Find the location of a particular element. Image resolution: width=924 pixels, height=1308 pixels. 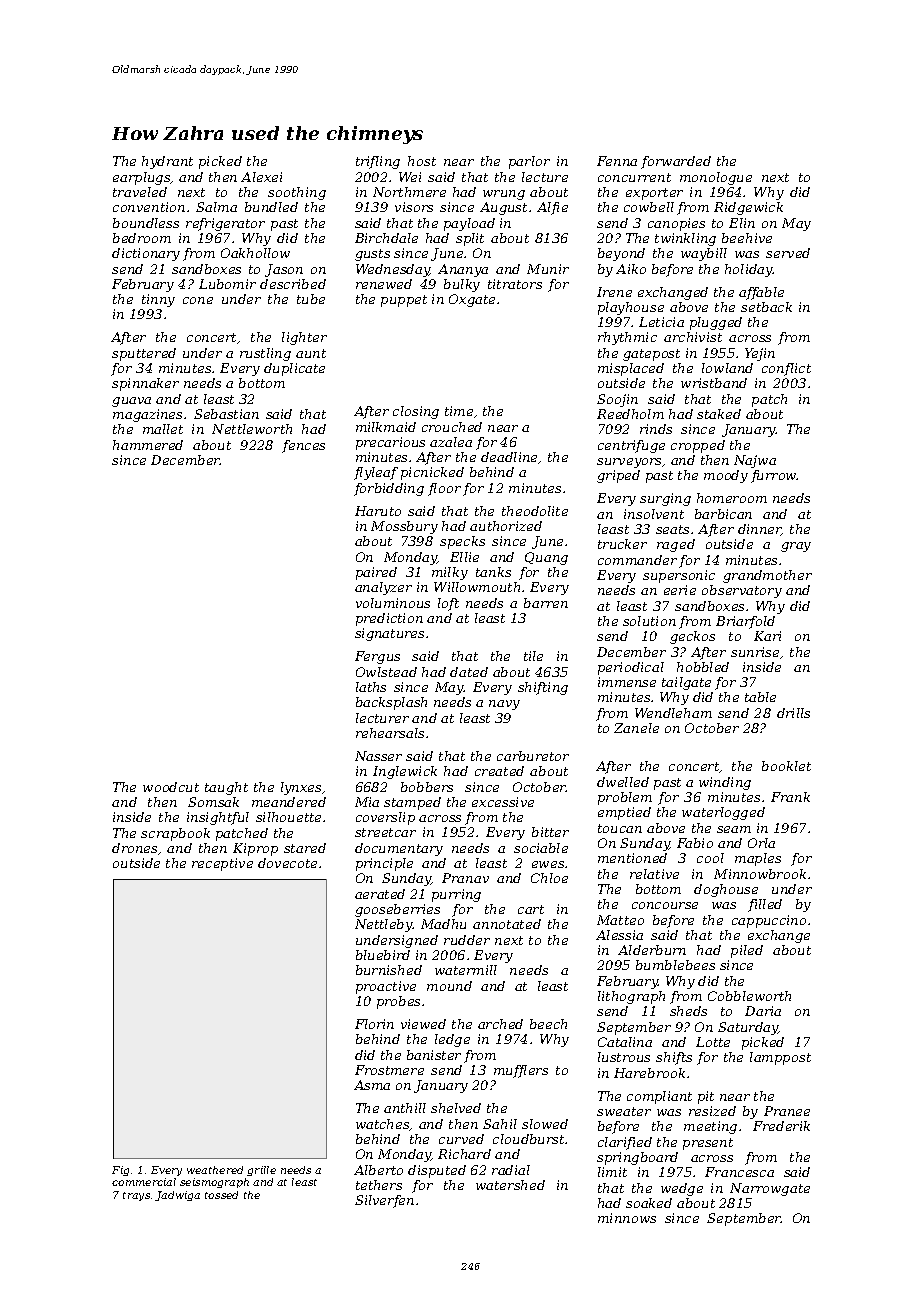

Jadwiga is located at coordinates (177, 1196).
